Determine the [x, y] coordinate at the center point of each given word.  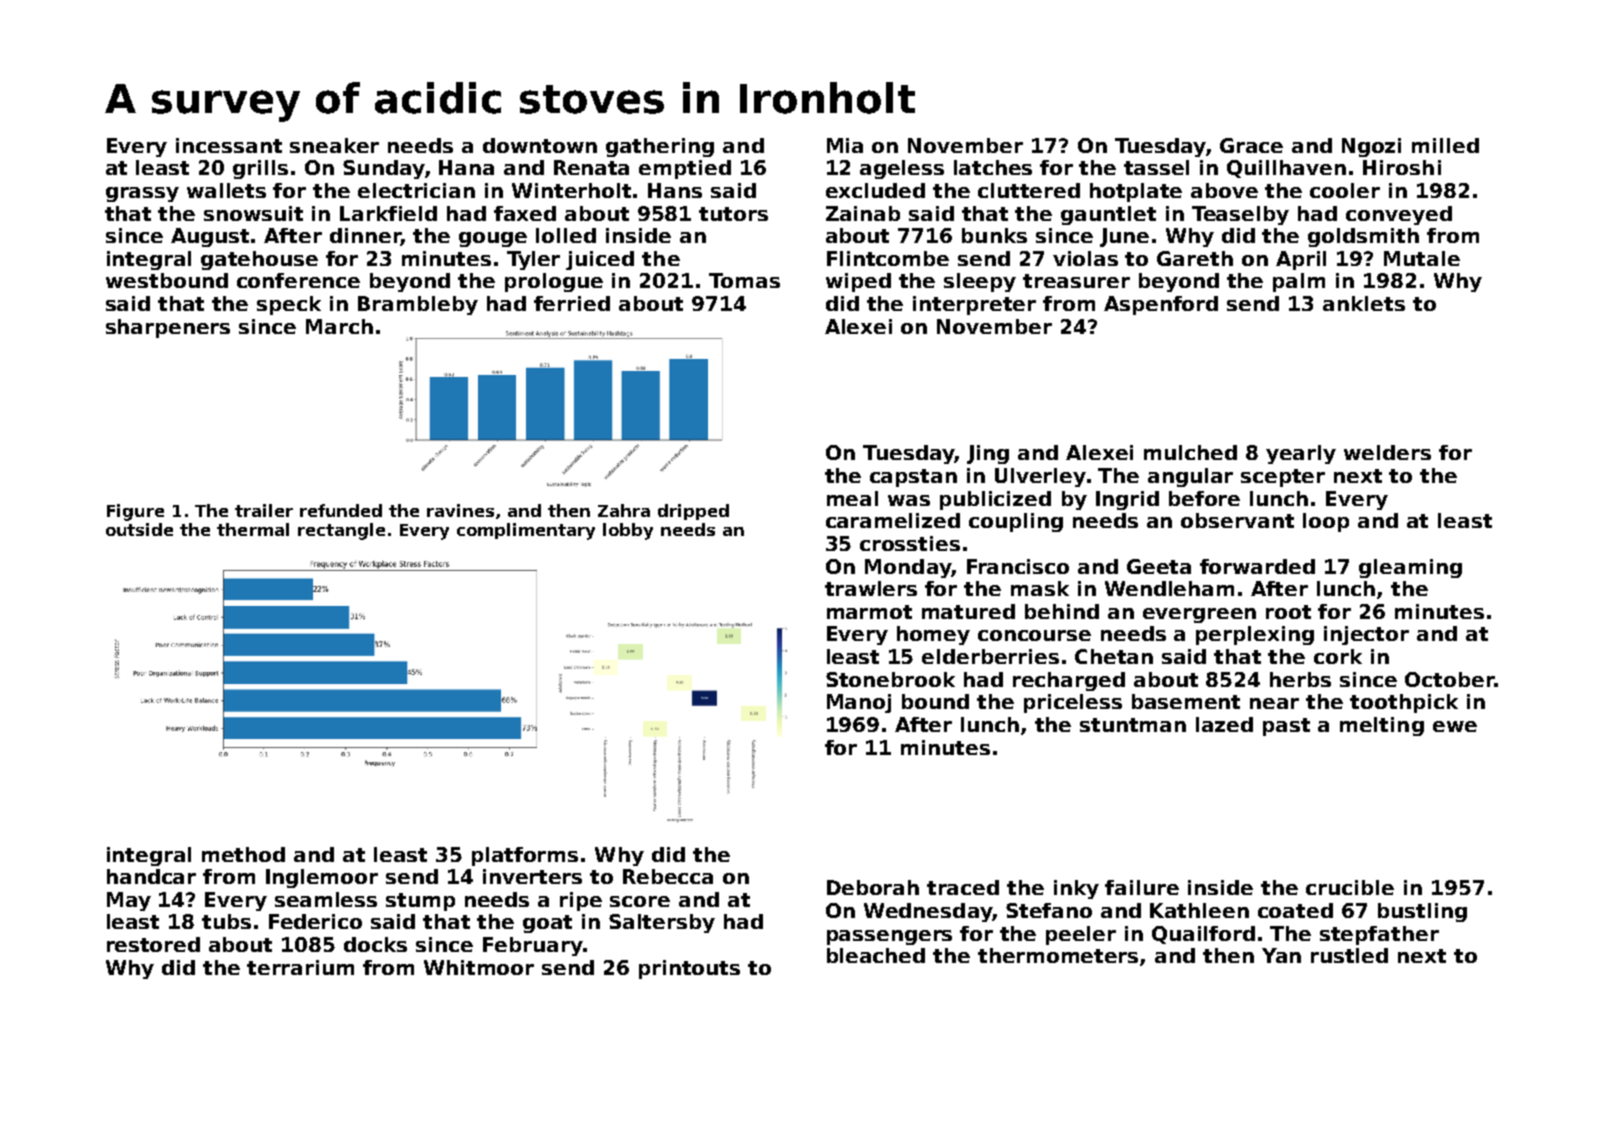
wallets [226, 190]
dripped [693, 512]
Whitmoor [479, 967]
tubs [226, 921]
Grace [1251, 145]
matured [968, 611]
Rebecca [668, 876]
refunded [341, 510]
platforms [525, 856]
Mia [845, 145]
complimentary [526, 531]
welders [1387, 452]
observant [1237, 520]
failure [1142, 887]
